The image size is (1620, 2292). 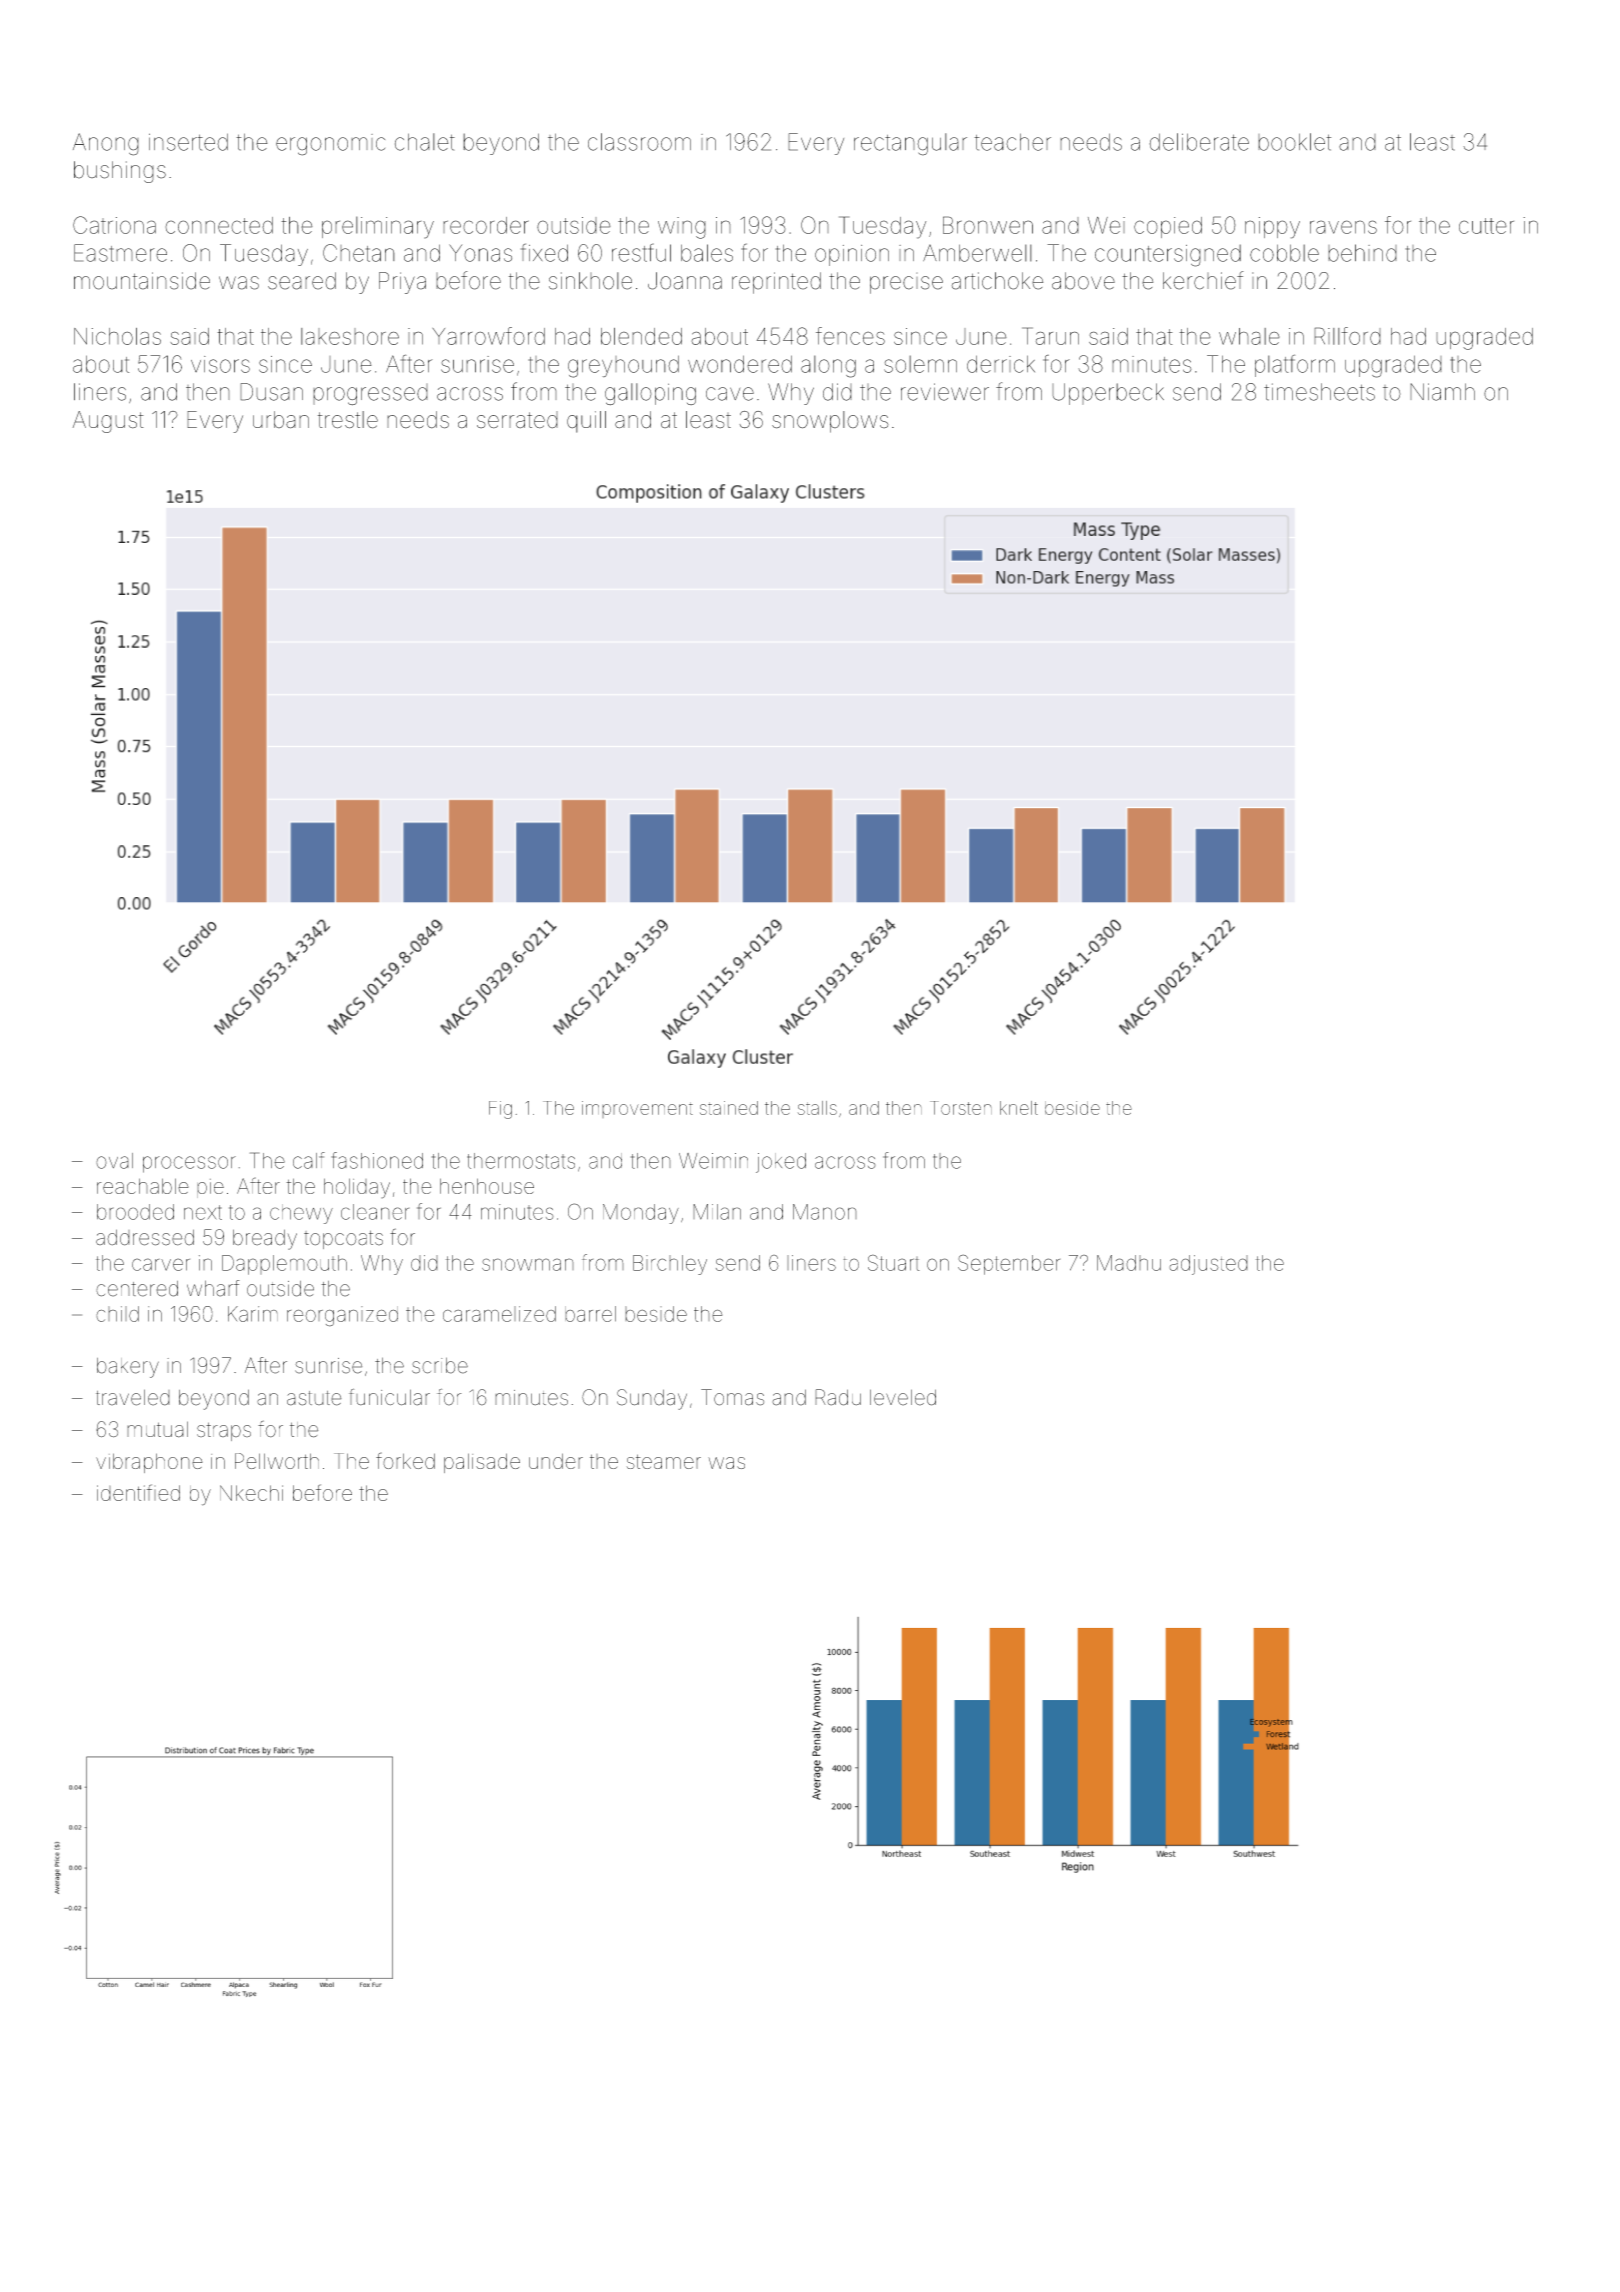 What do you see at coordinates (903, 1397) in the screenshot?
I see `leveled` at bounding box center [903, 1397].
